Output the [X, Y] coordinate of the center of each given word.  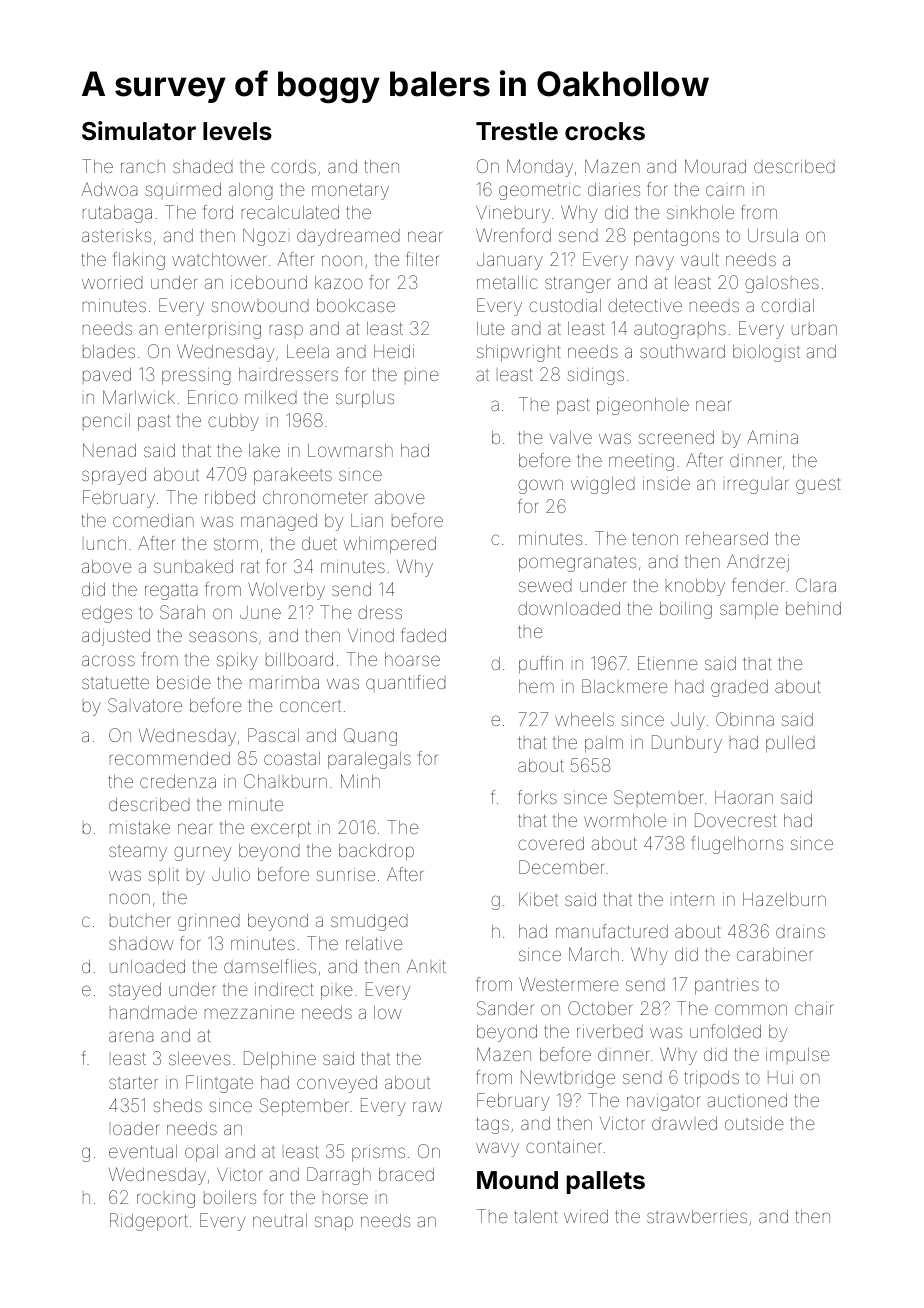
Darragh [339, 1176]
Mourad [715, 166]
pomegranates [577, 564]
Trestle [517, 131]
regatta [171, 591]
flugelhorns [737, 845]
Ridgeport [149, 1222]
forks [538, 797]
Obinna [745, 719]
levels [237, 131]
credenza [178, 781]
